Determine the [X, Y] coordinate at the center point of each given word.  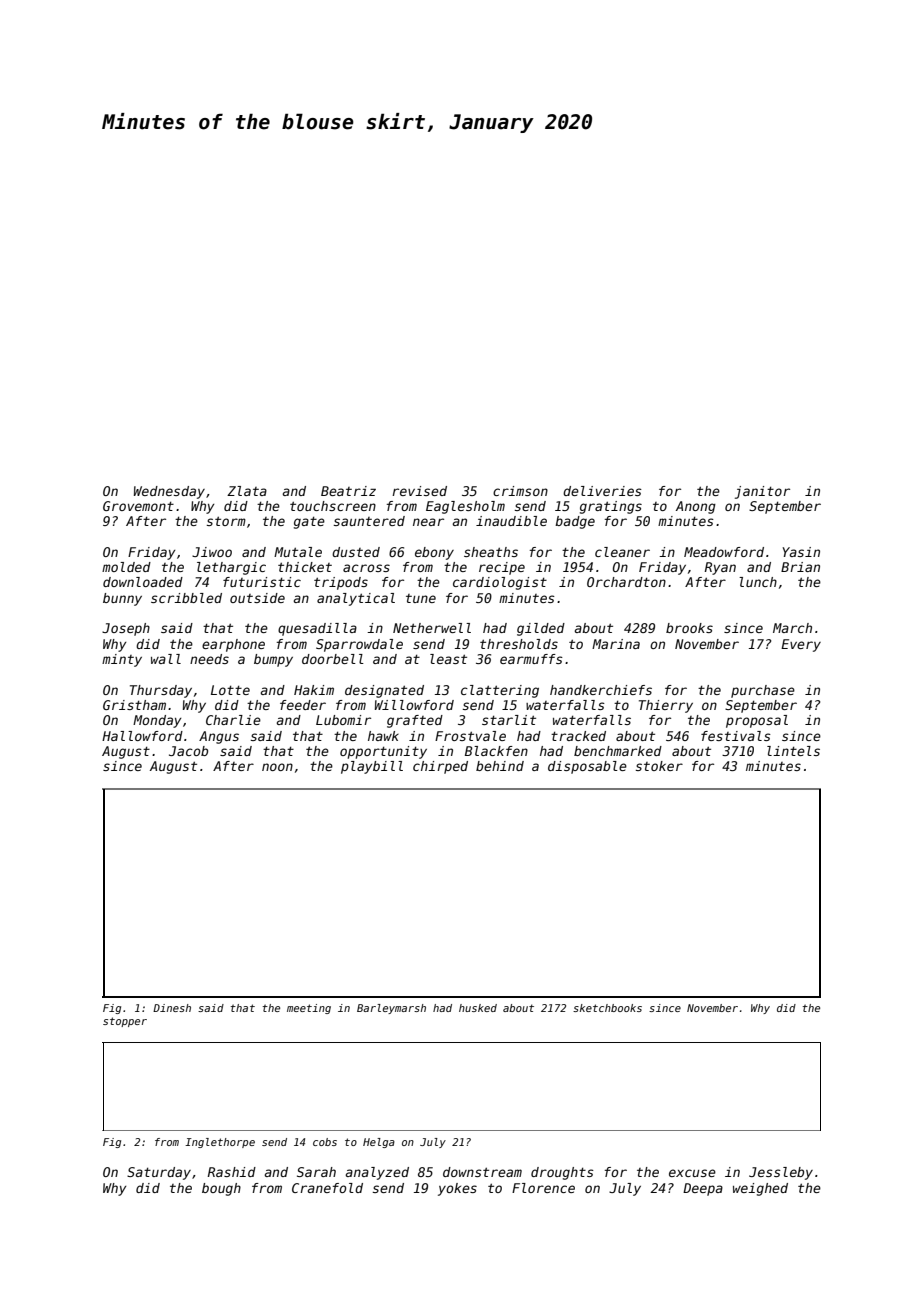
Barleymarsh [391, 1009]
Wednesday [169, 492]
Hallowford [142, 736]
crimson [520, 491]
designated [384, 691]
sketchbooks [607, 1008]
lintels [793, 751]
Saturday [159, 1173]
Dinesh [172, 1008]
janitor [762, 492]
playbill [372, 767]
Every [801, 645]
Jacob [188, 751]
